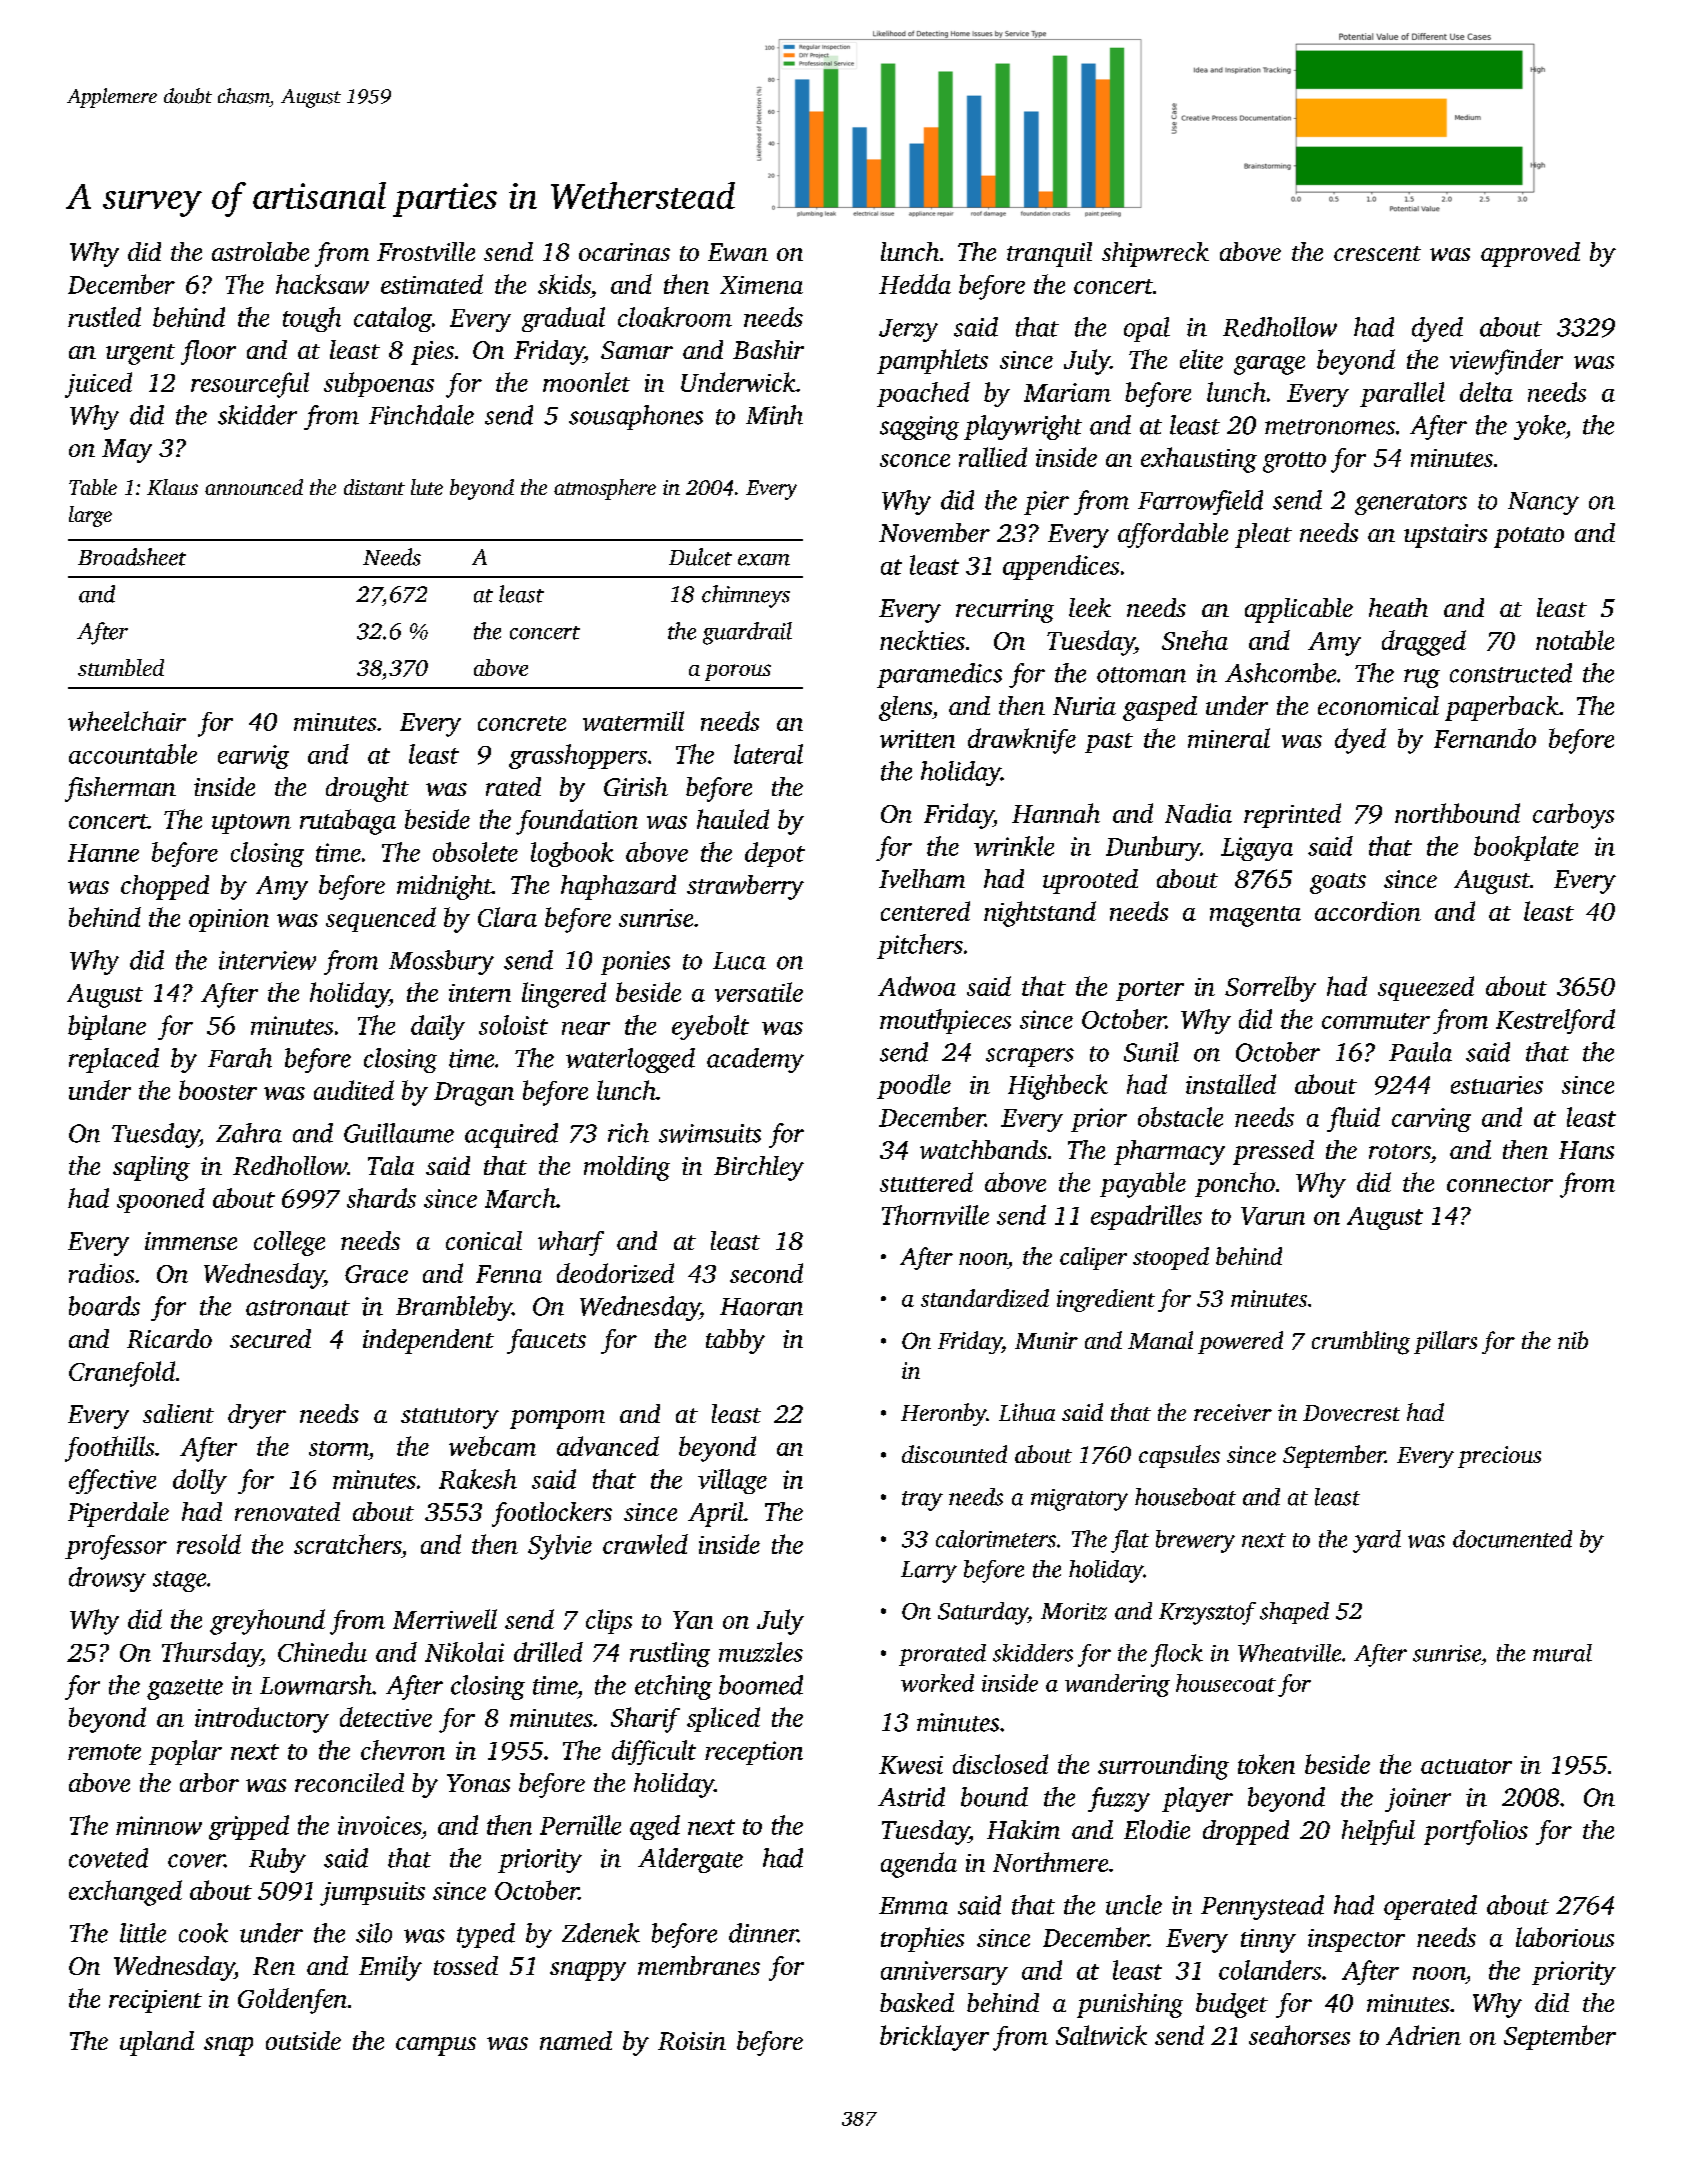 Image resolution: width=1683 pixels, height=2178 pixels. I want to click on Kestrelford, so click(1555, 1021).
